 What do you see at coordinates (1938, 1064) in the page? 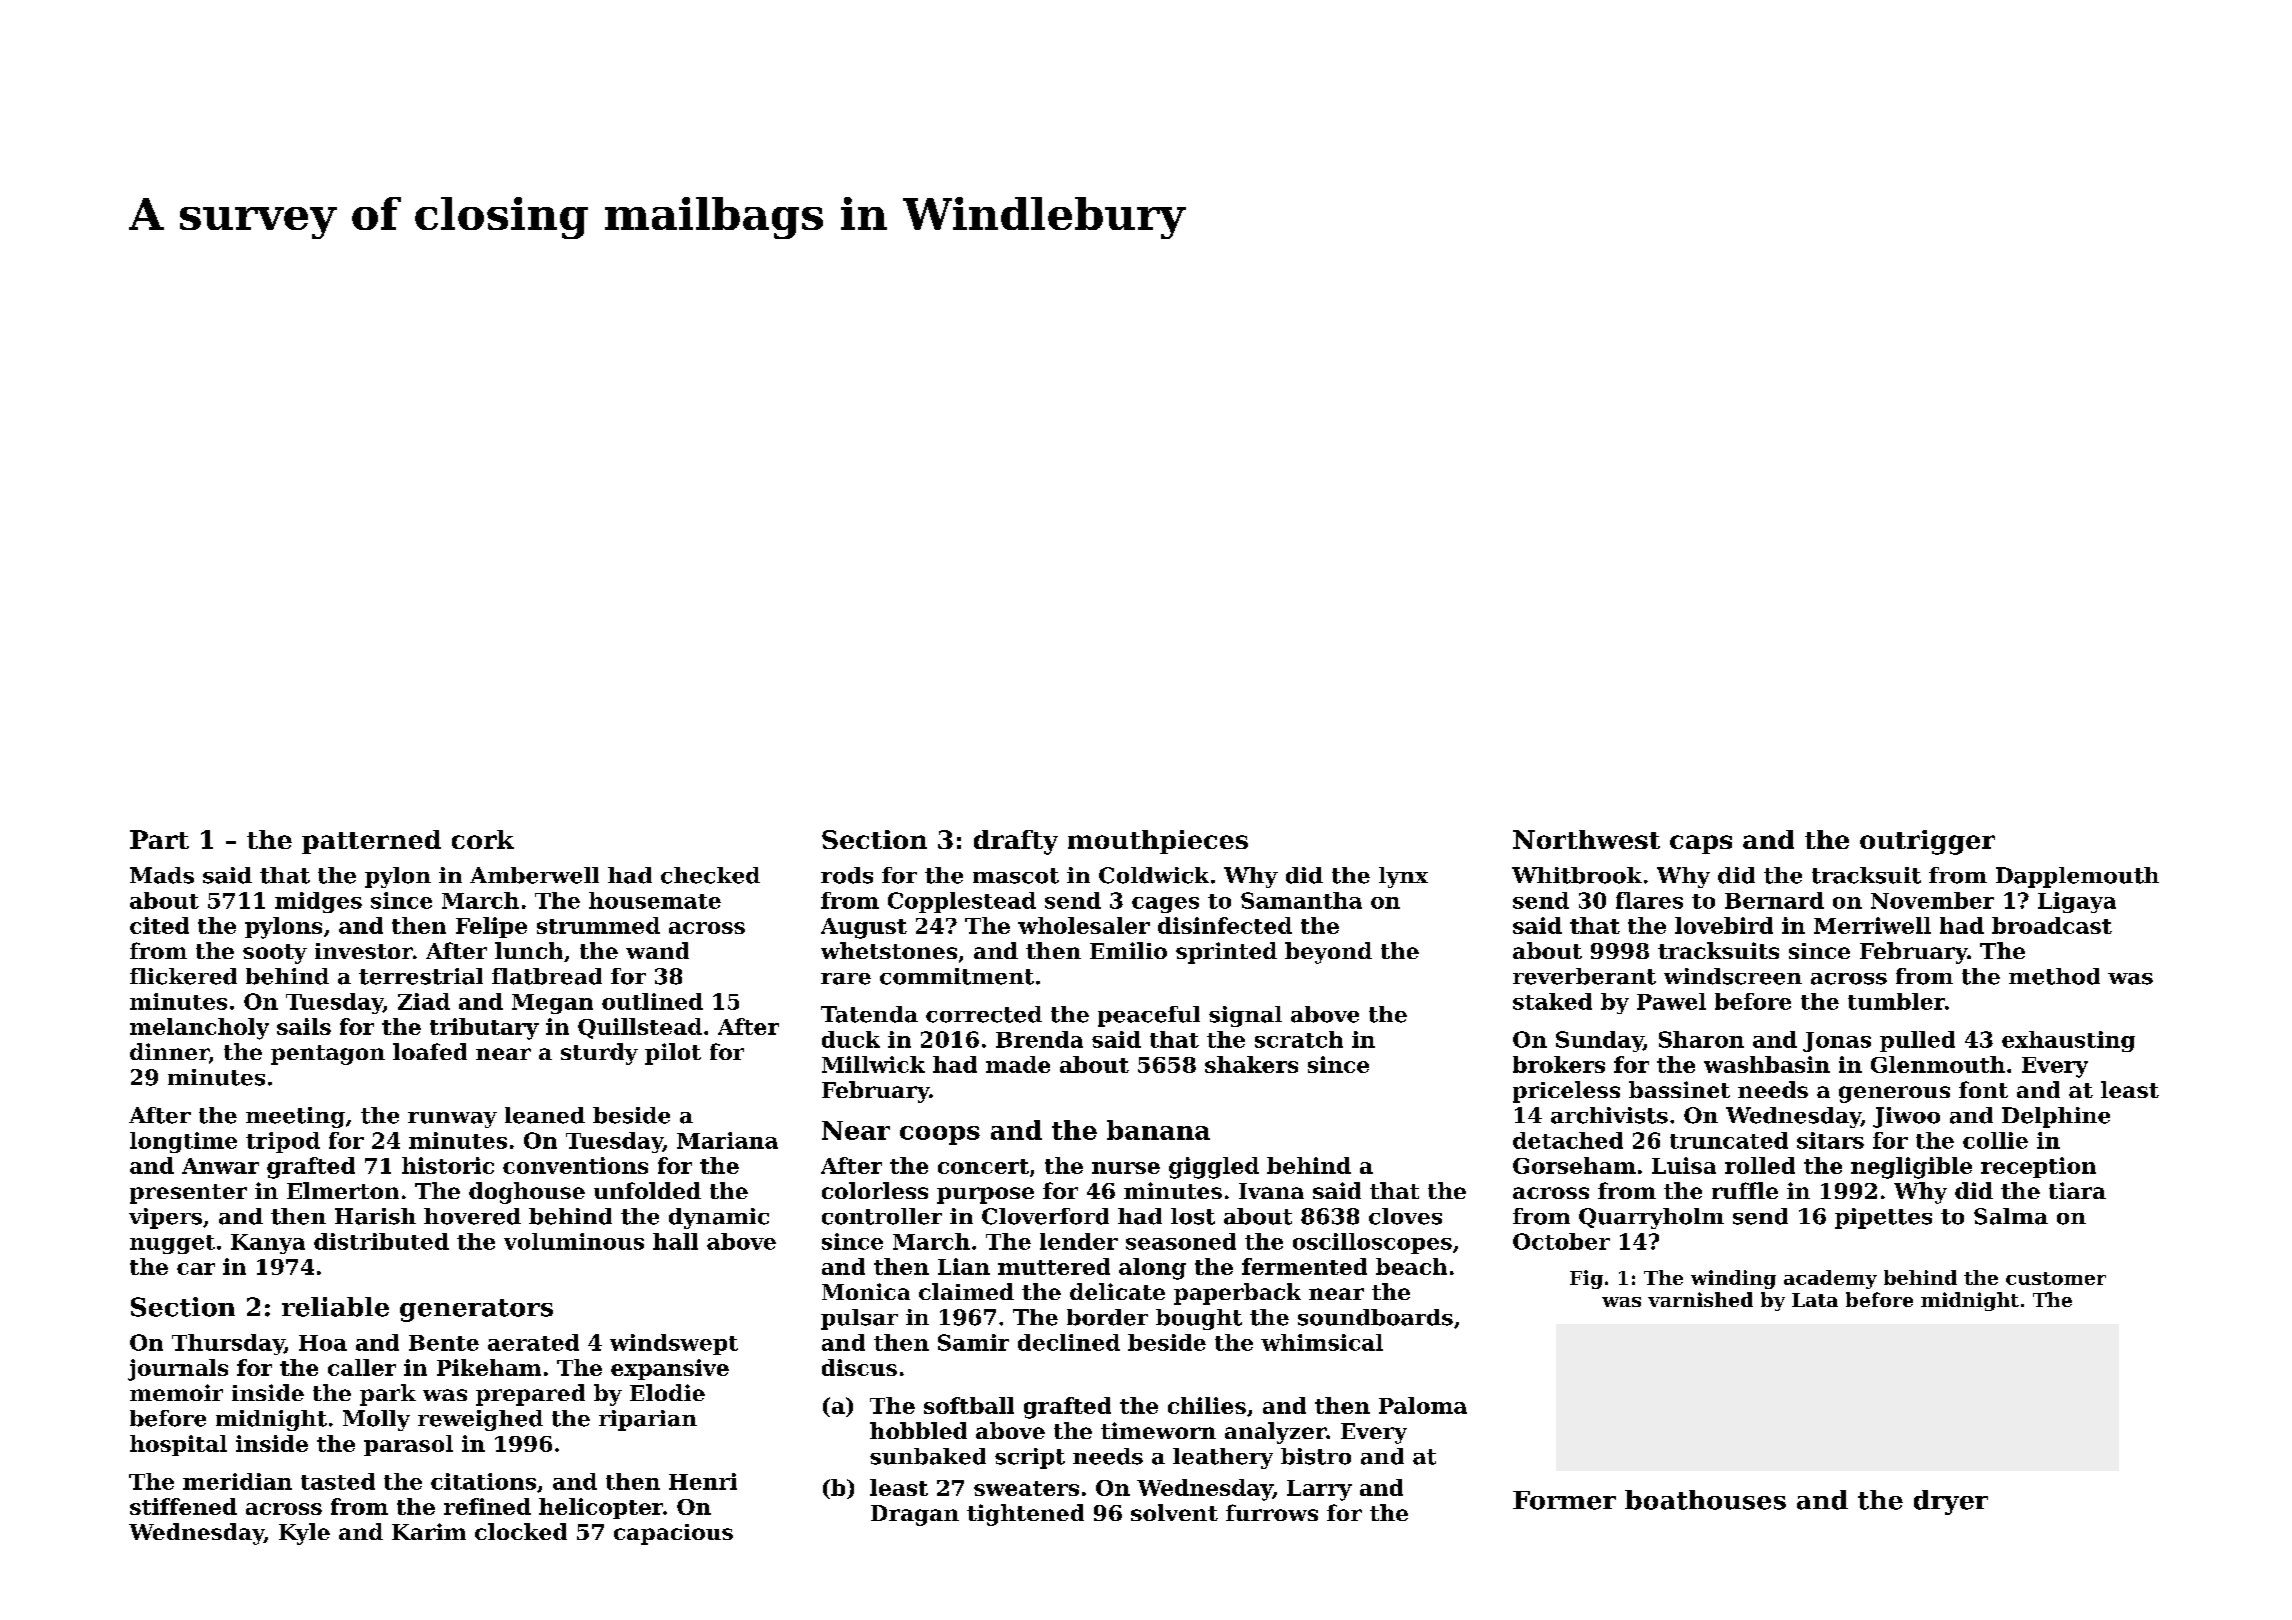
I see `Glenmouth` at bounding box center [1938, 1064].
